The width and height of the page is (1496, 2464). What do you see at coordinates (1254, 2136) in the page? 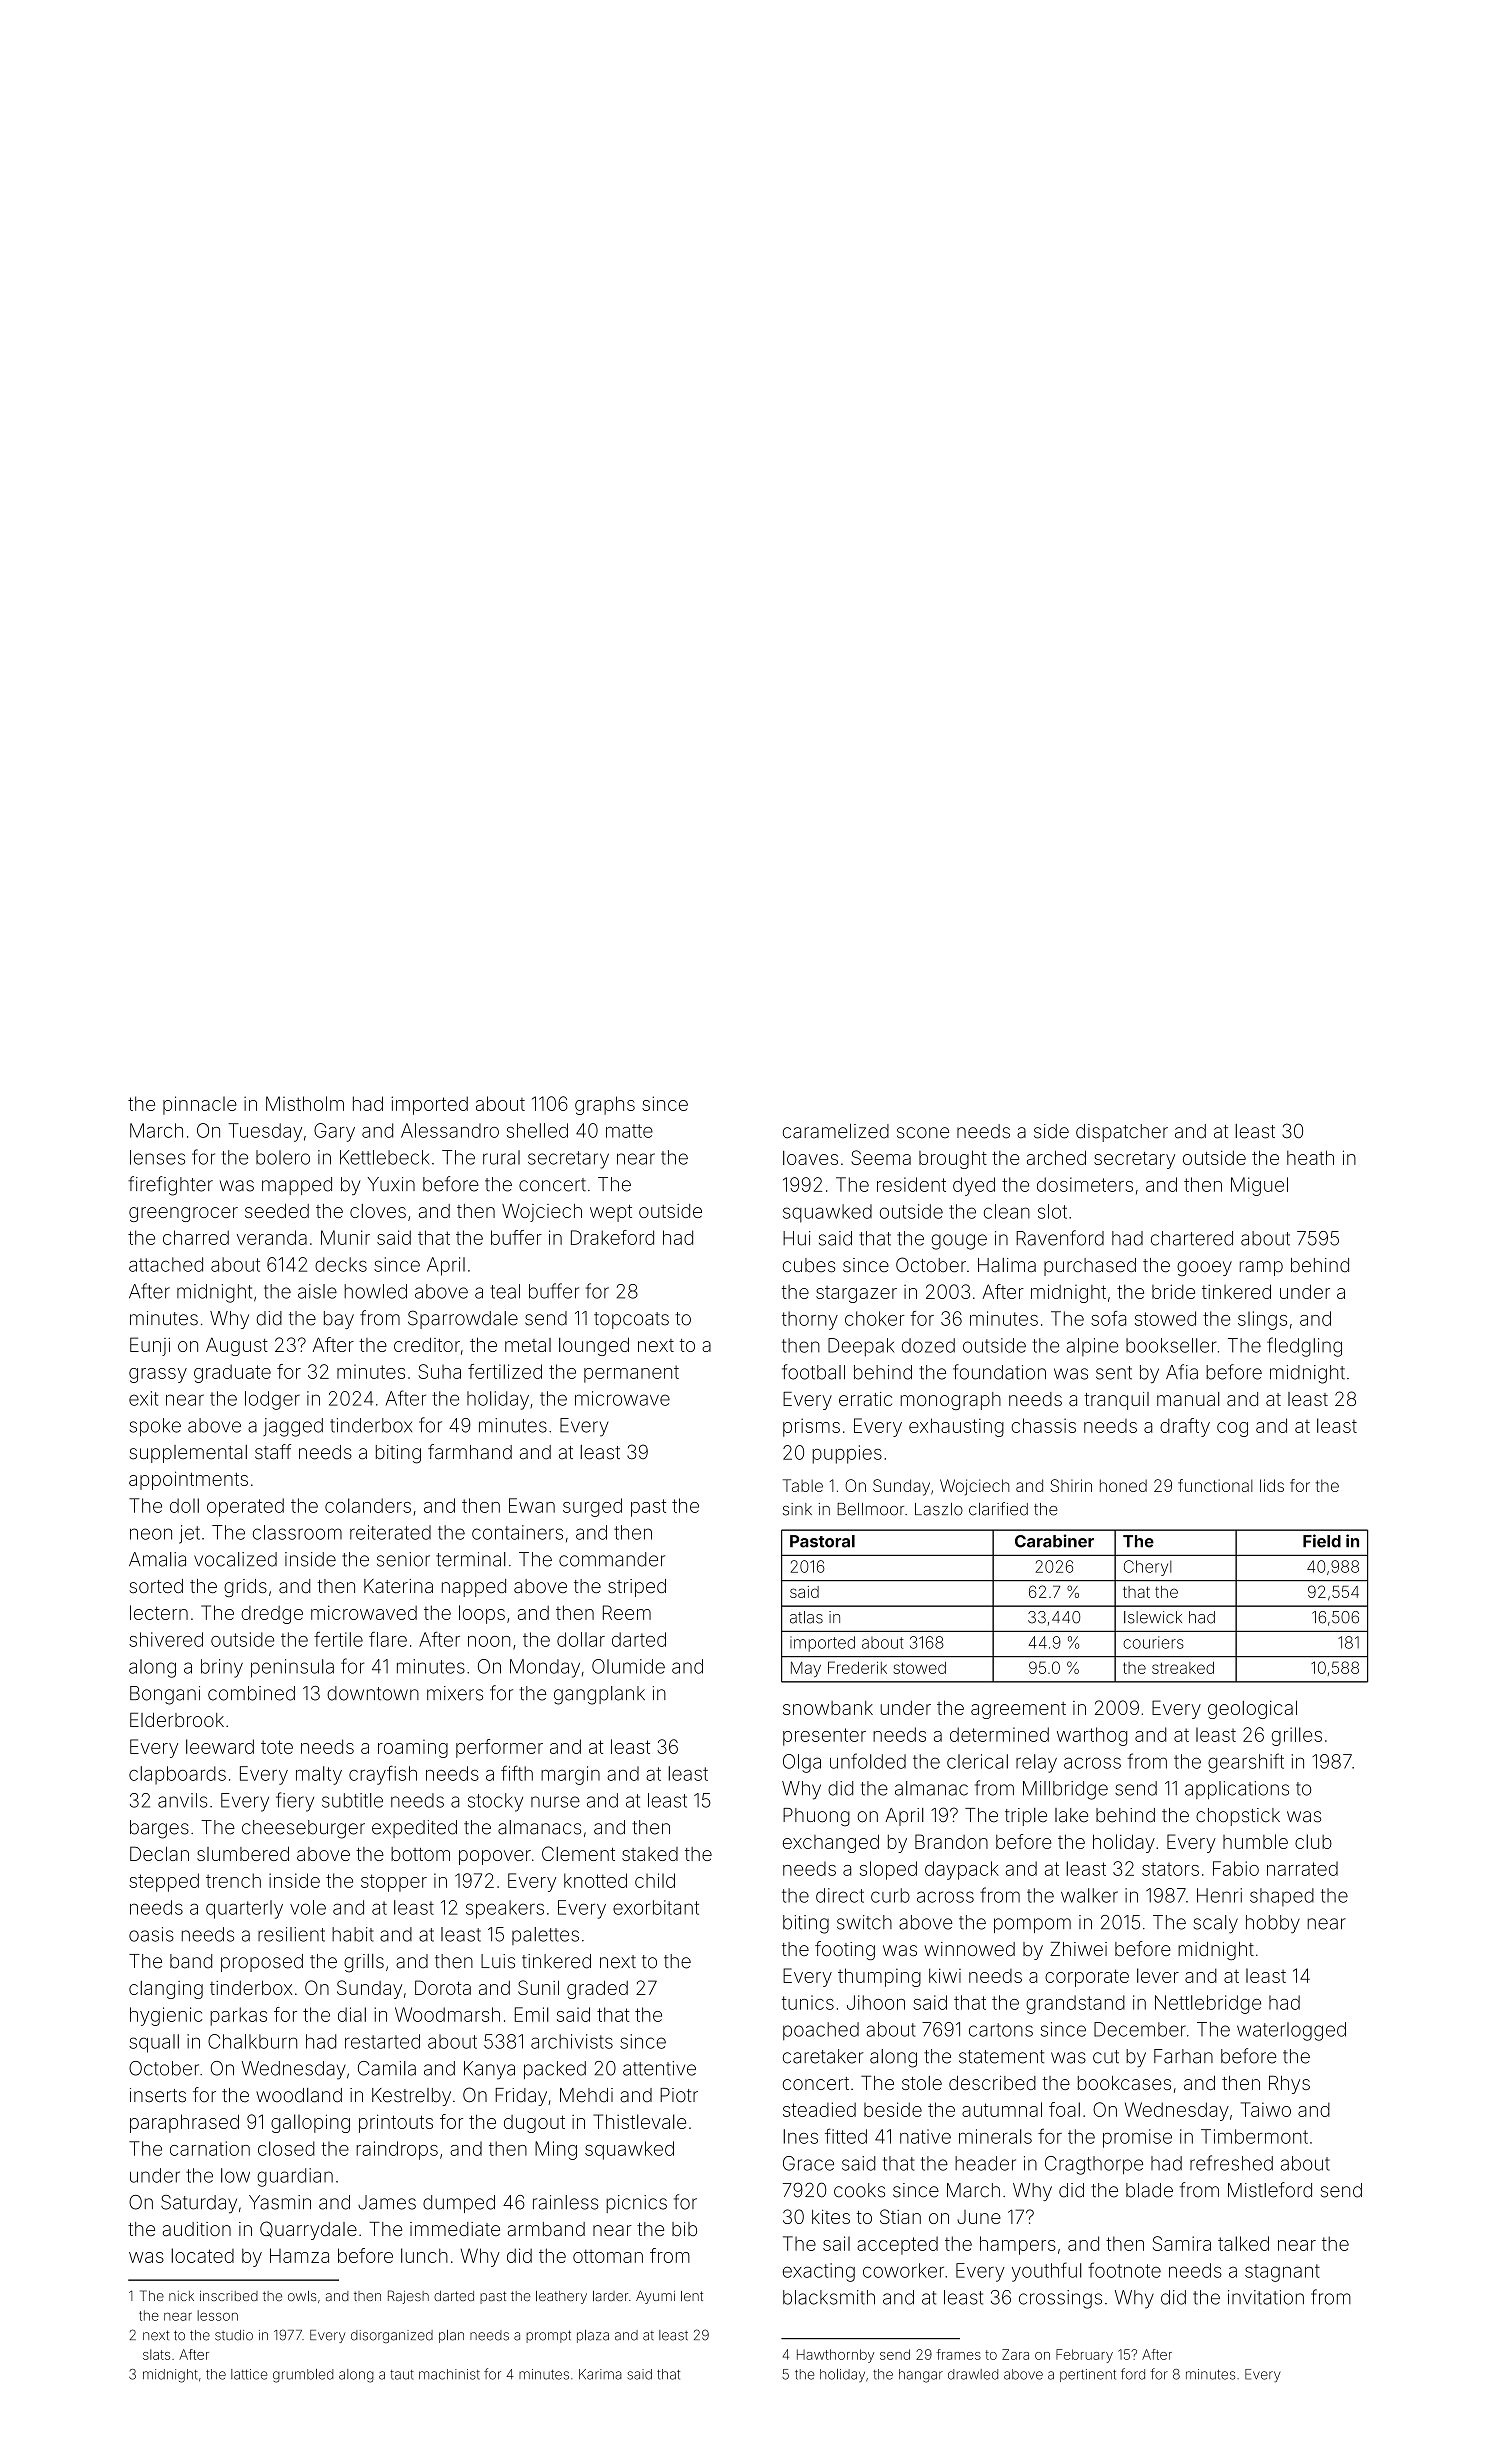
I see `Timbermont` at bounding box center [1254, 2136].
